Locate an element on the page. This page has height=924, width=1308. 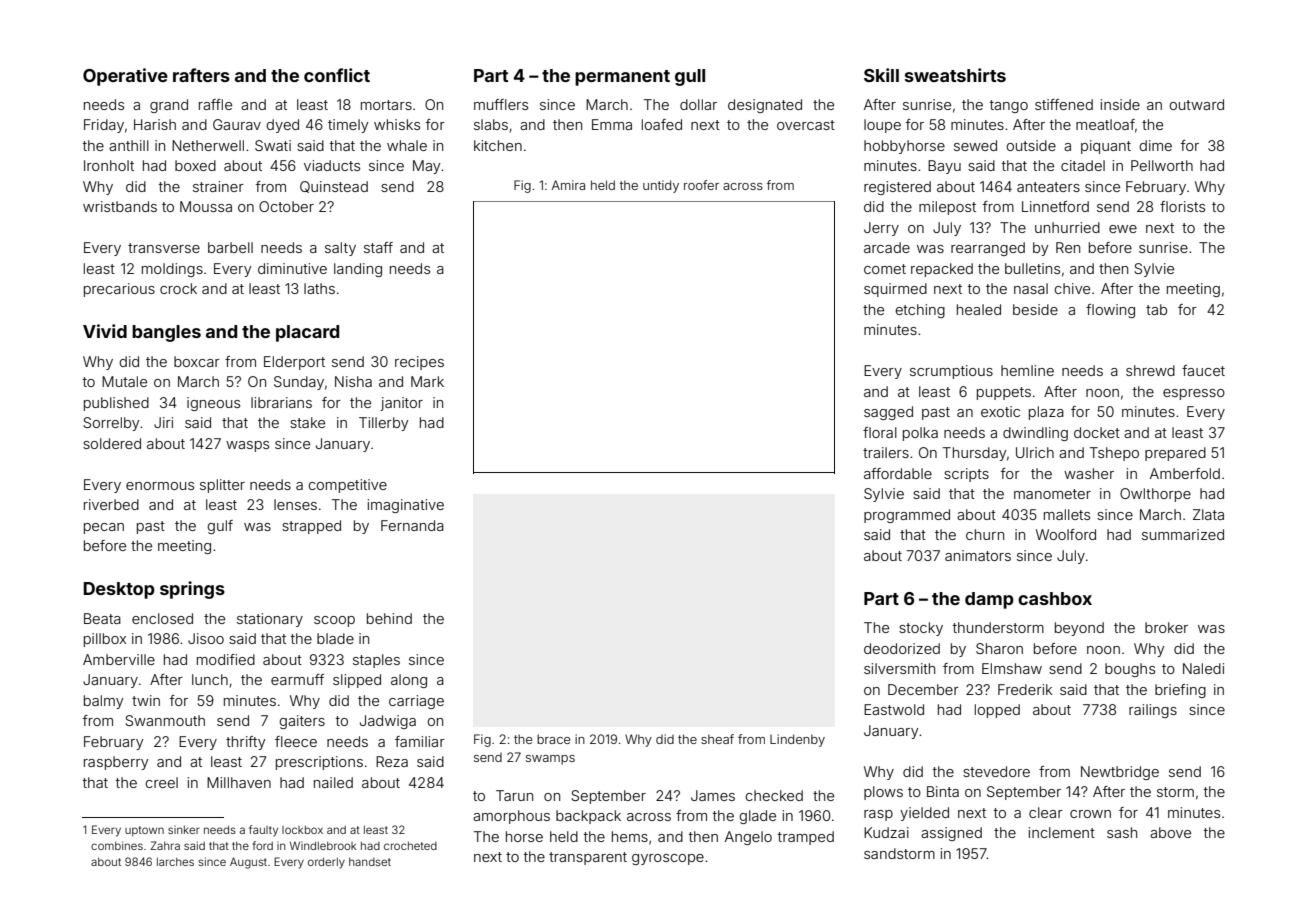
sweatshirts is located at coordinates (955, 75).
